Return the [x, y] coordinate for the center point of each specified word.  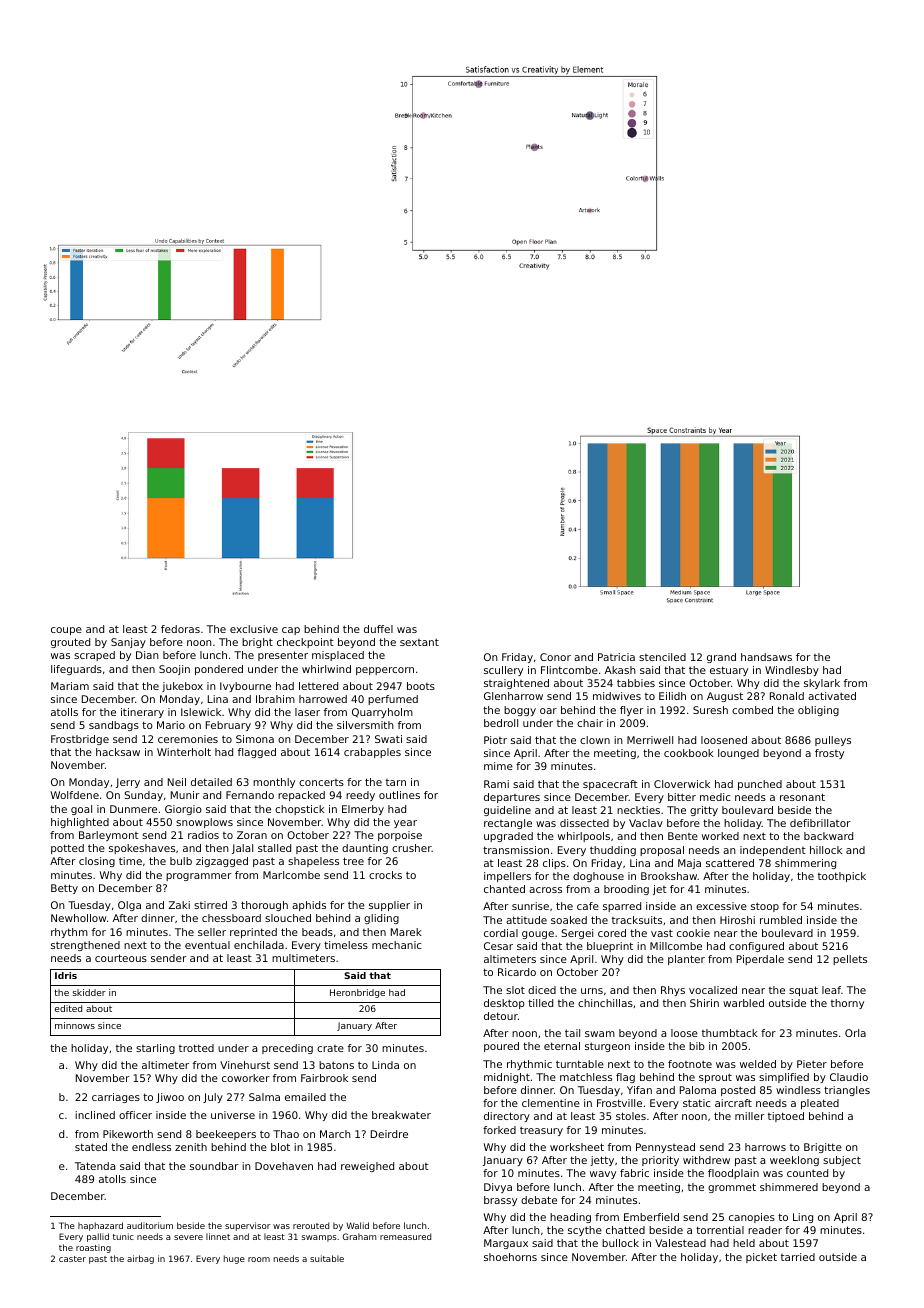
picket [761, 1258]
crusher [412, 848]
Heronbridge [357, 993]
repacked [301, 796]
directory [507, 1117]
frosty [829, 754]
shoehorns [510, 1257]
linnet [218, 1236]
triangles [847, 1091]
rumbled [781, 920]
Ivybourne [245, 687]
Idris [66, 975]
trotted [196, 1048]
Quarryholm [382, 713]
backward [828, 836]
